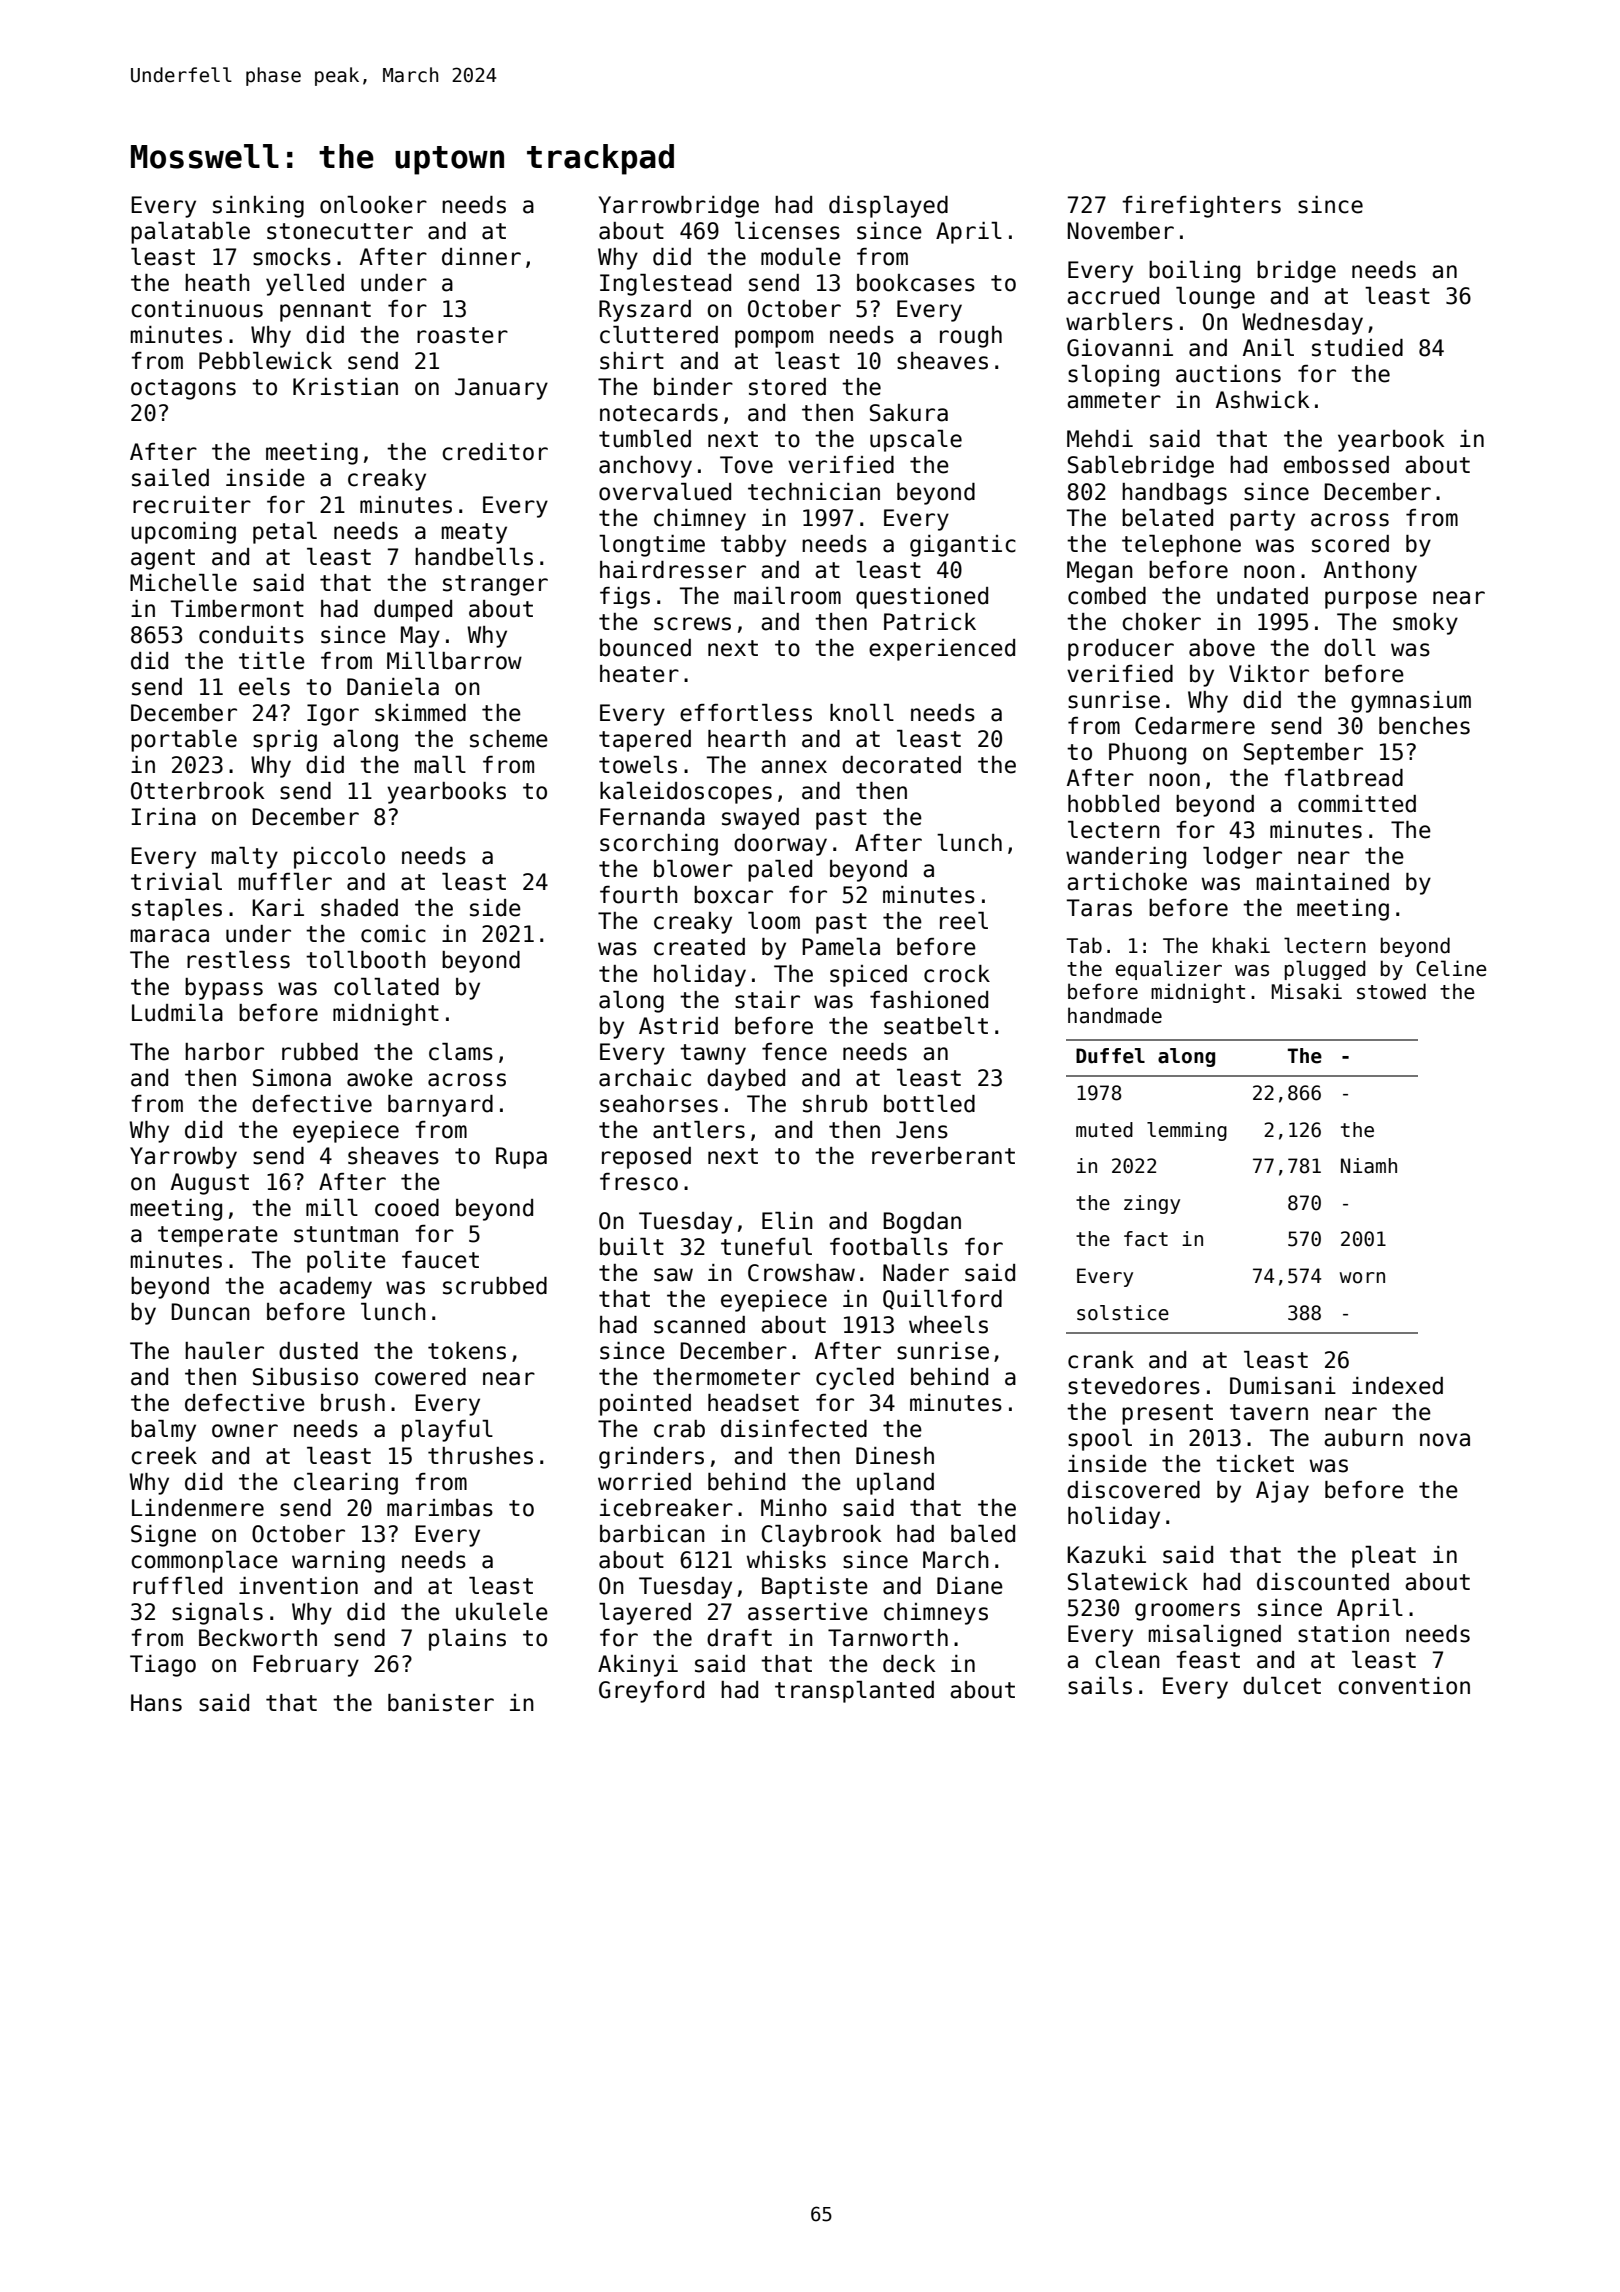 Image resolution: width=1620 pixels, height=2292 pixels. What do you see at coordinates (862, 713) in the document?
I see `knoll` at bounding box center [862, 713].
